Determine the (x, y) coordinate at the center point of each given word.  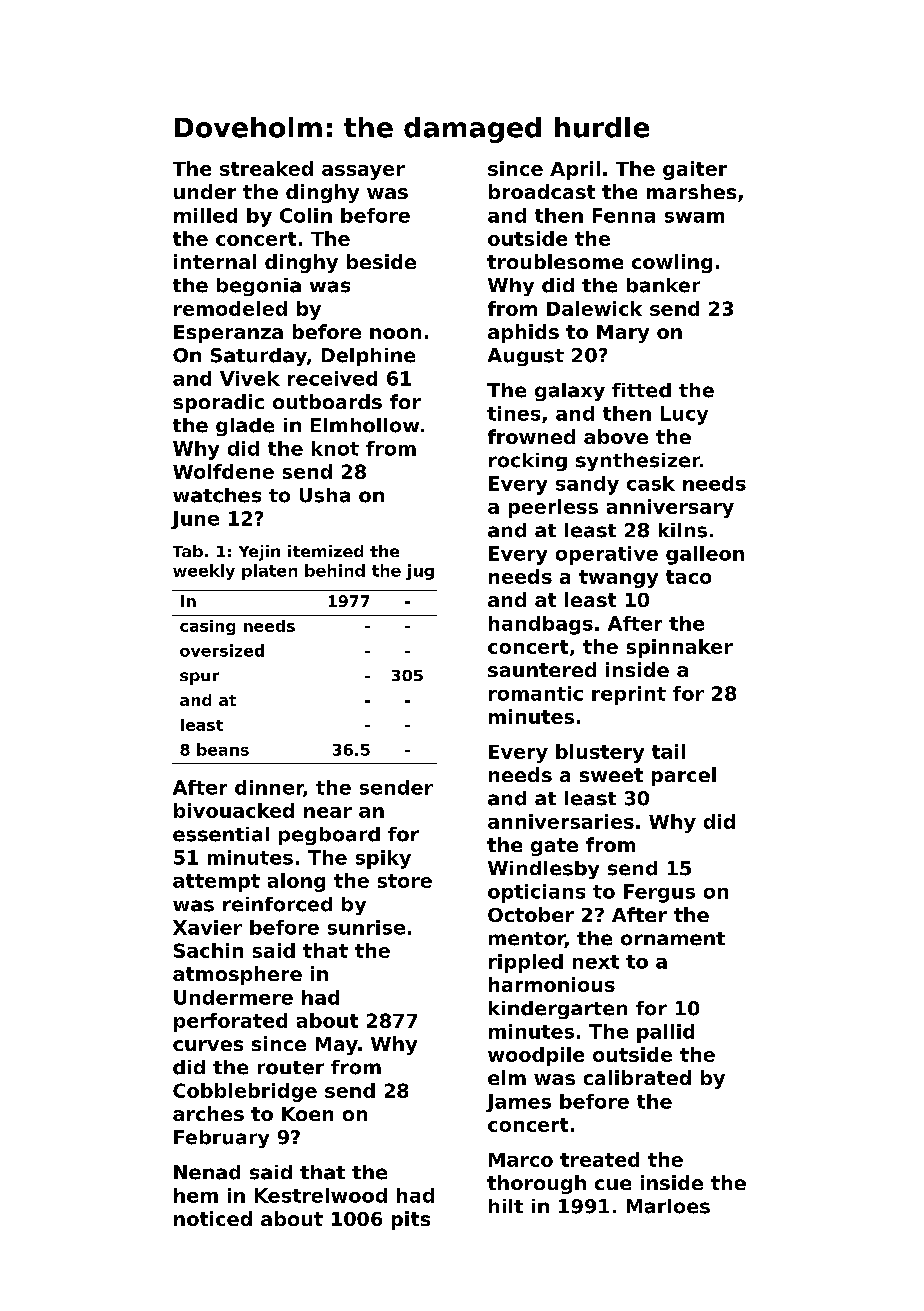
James (518, 1103)
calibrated (637, 1077)
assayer (363, 172)
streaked (266, 168)
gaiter (695, 170)
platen (269, 572)
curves (208, 1045)
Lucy (684, 415)
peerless (553, 508)
